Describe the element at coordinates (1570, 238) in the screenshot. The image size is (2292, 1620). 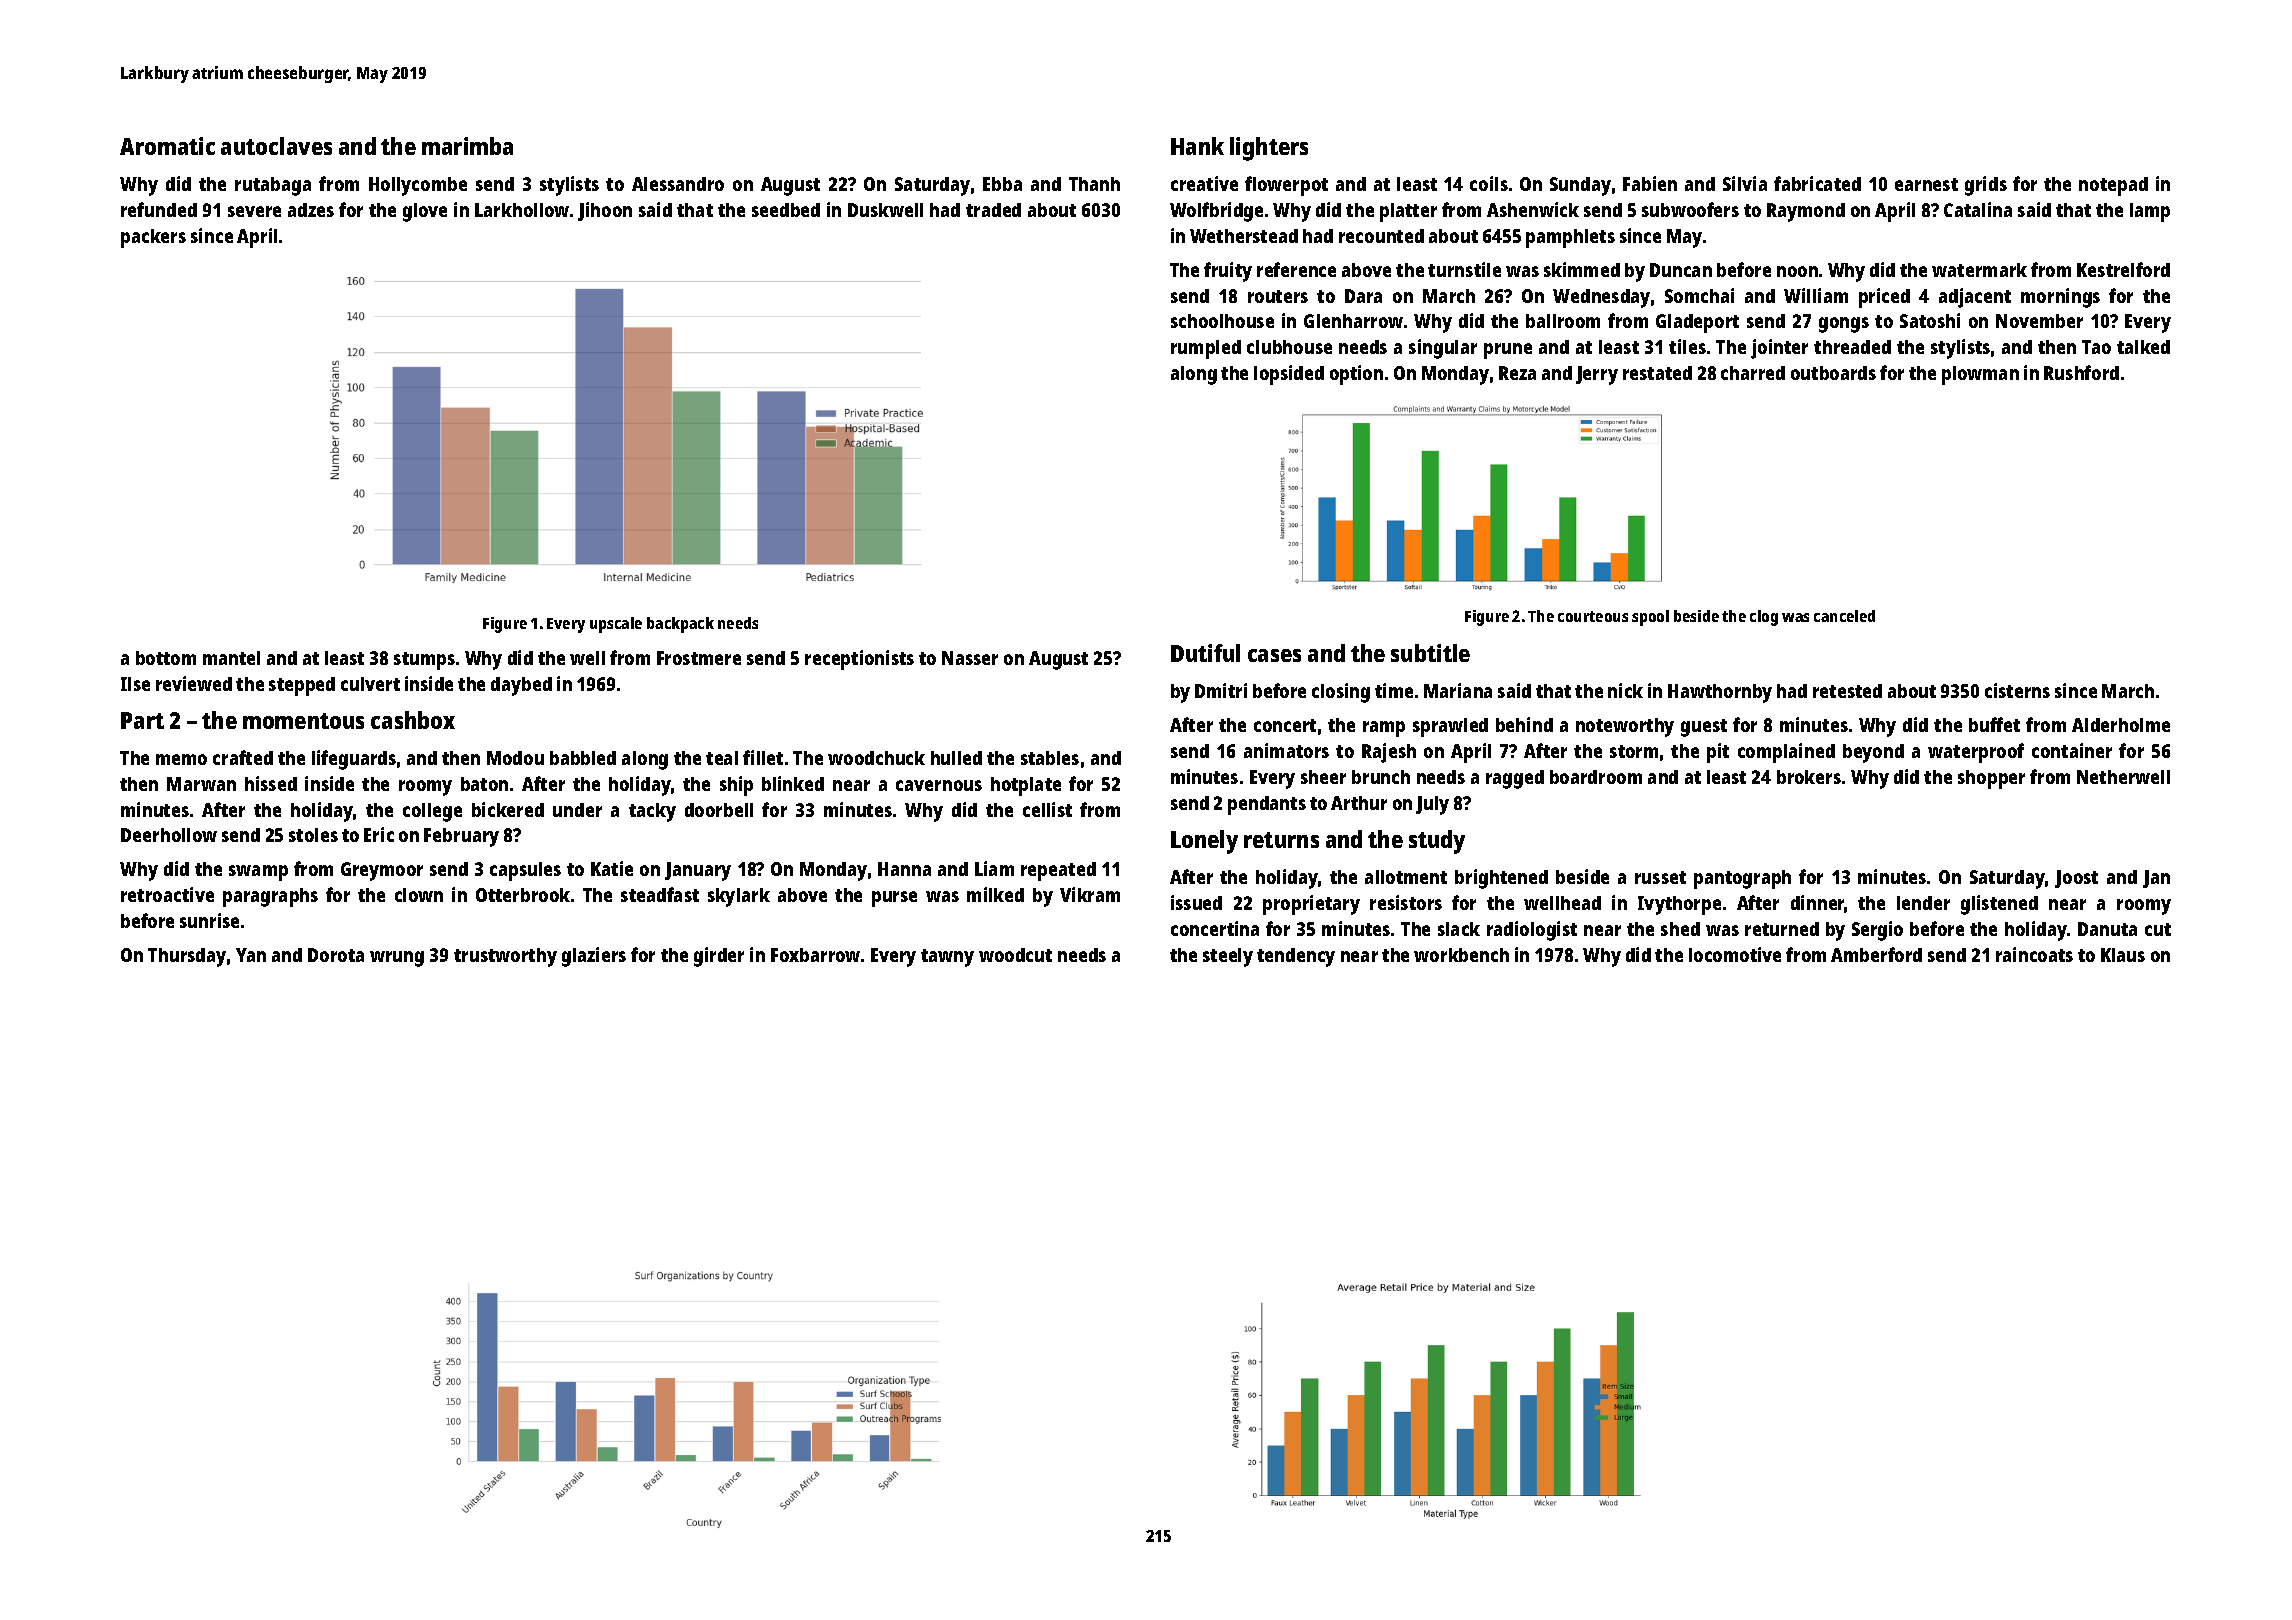
I see `pamphlets` at that location.
